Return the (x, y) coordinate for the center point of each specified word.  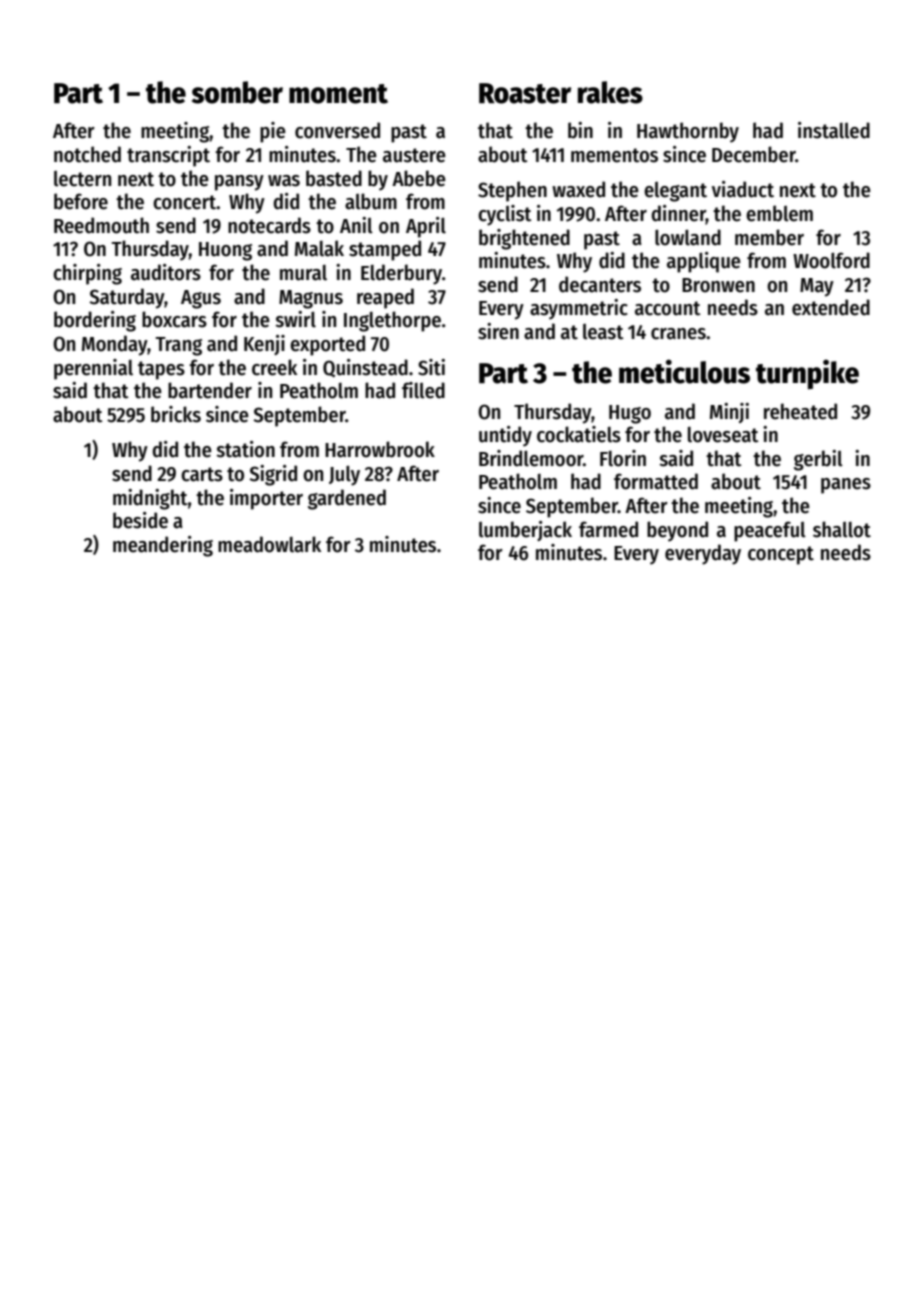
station (245, 449)
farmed (608, 529)
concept (781, 555)
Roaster (525, 93)
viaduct (743, 189)
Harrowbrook (380, 449)
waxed (578, 189)
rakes (610, 92)
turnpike (807, 374)
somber (237, 92)
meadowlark (269, 544)
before (81, 201)
